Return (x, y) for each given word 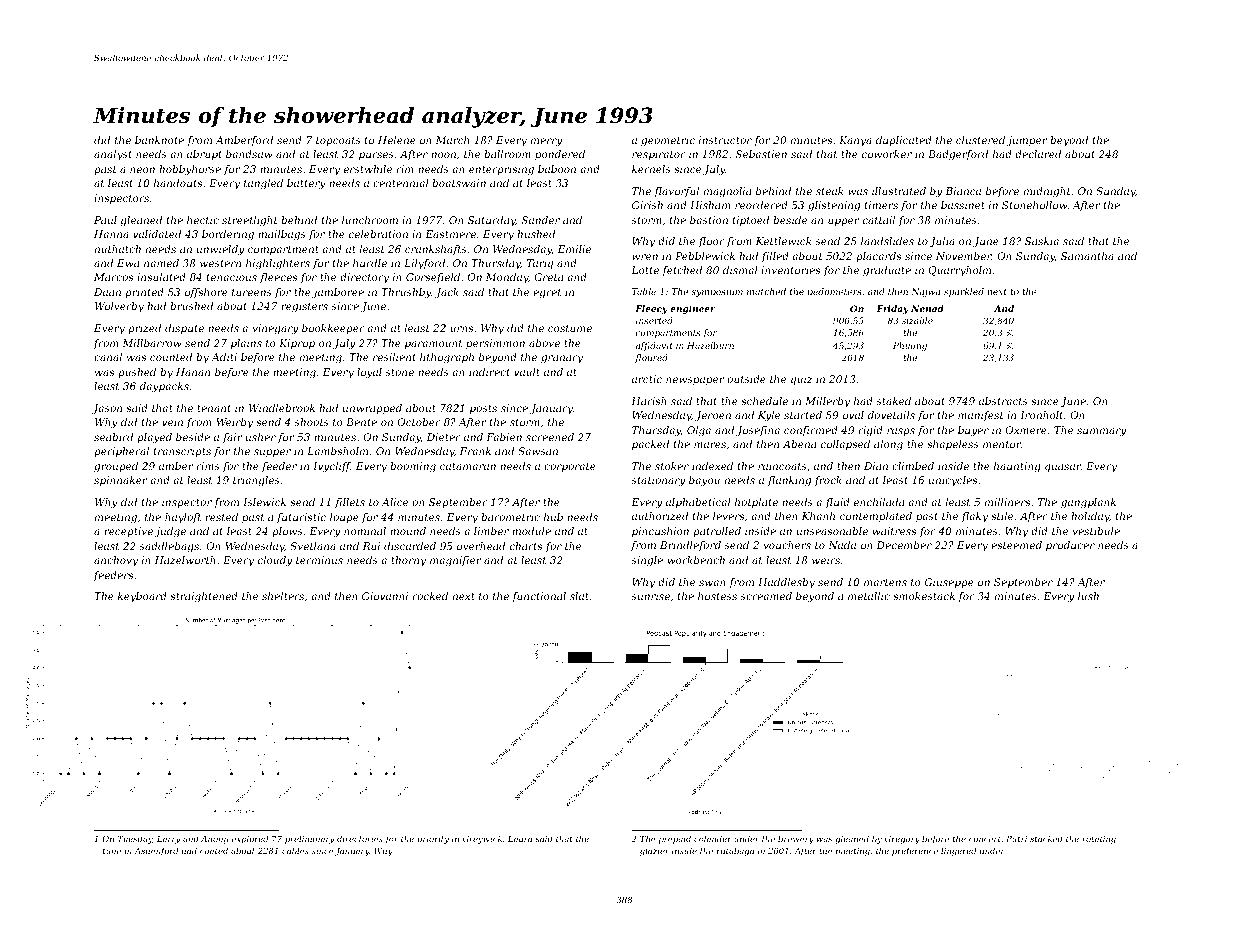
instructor (725, 140)
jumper (1027, 141)
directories (360, 838)
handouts (178, 183)
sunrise (651, 596)
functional (539, 597)
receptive (128, 532)
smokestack (924, 596)
